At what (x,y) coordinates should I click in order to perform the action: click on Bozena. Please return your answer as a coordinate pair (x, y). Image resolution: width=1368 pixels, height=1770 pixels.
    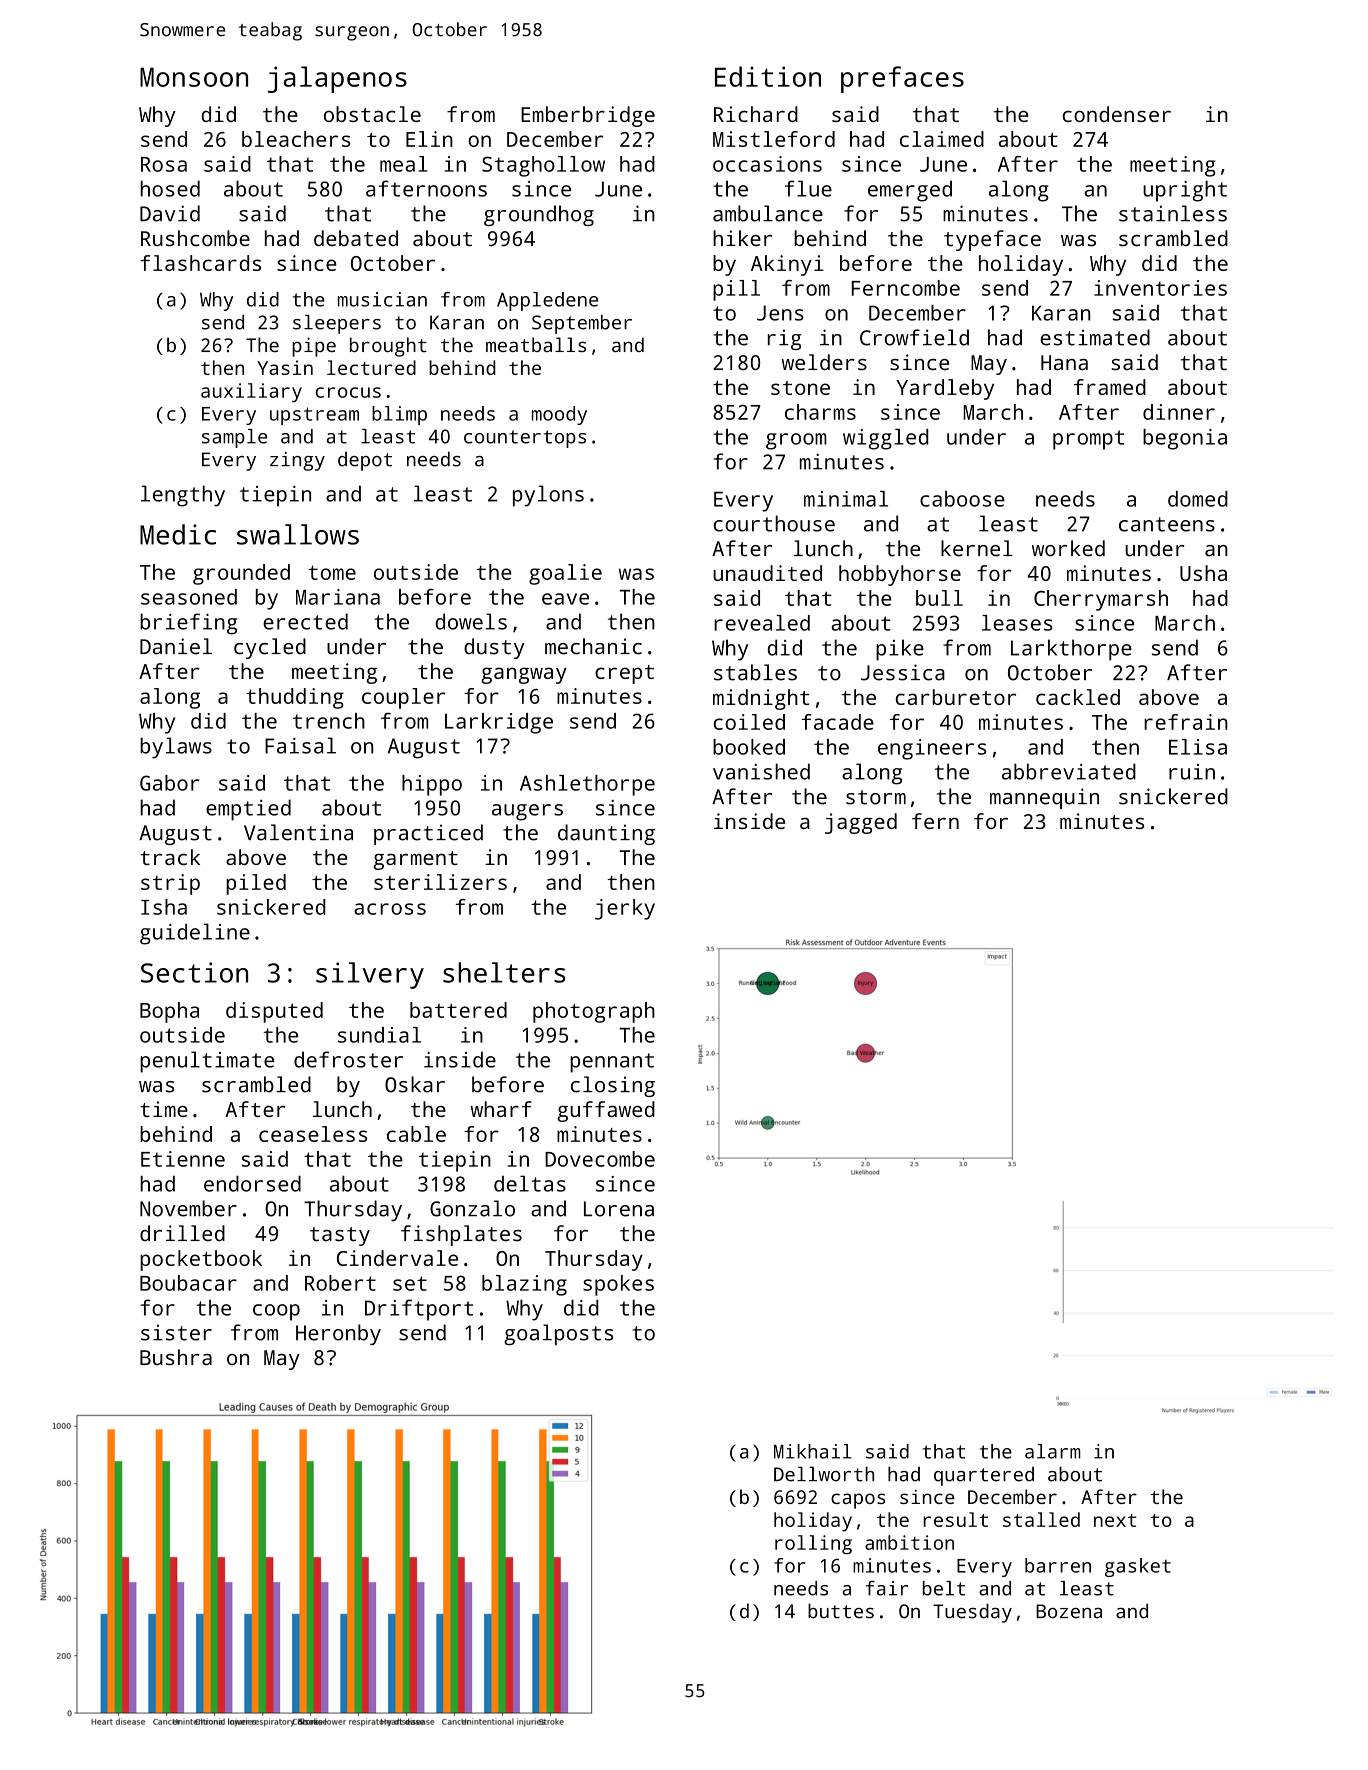
    Looking at the image, I should click on (1069, 1611).
